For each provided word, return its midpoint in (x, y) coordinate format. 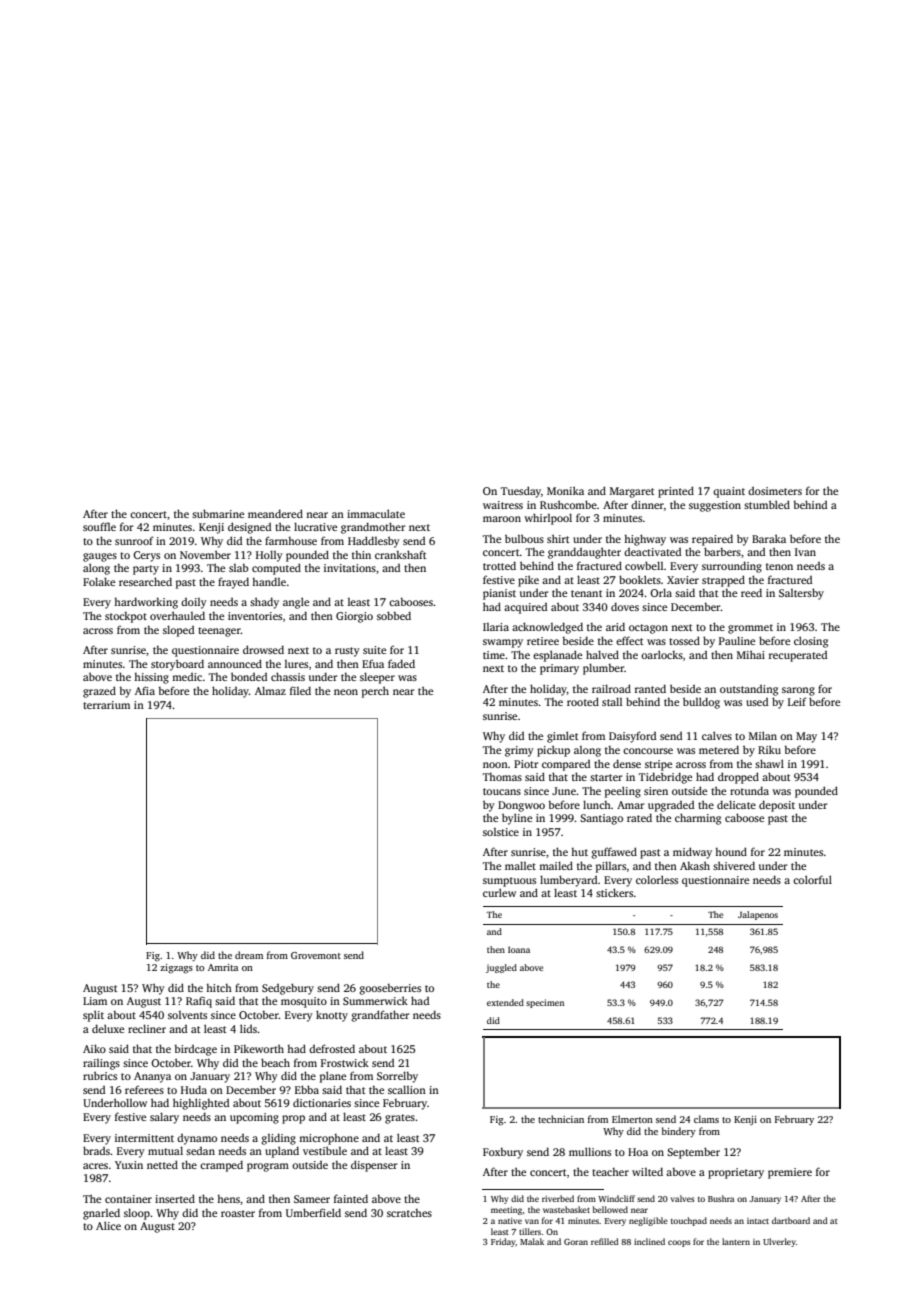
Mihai (751, 654)
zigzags (176, 969)
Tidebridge (665, 778)
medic (187, 677)
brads (96, 1150)
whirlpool (548, 519)
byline (517, 819)
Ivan (805, 552)
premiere (790, 1173)
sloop (137, 1214)
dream (249, 955)
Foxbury (503, 1153)
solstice (501, 832)
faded (401, 663)
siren (656, 791)
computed (276, 569)
